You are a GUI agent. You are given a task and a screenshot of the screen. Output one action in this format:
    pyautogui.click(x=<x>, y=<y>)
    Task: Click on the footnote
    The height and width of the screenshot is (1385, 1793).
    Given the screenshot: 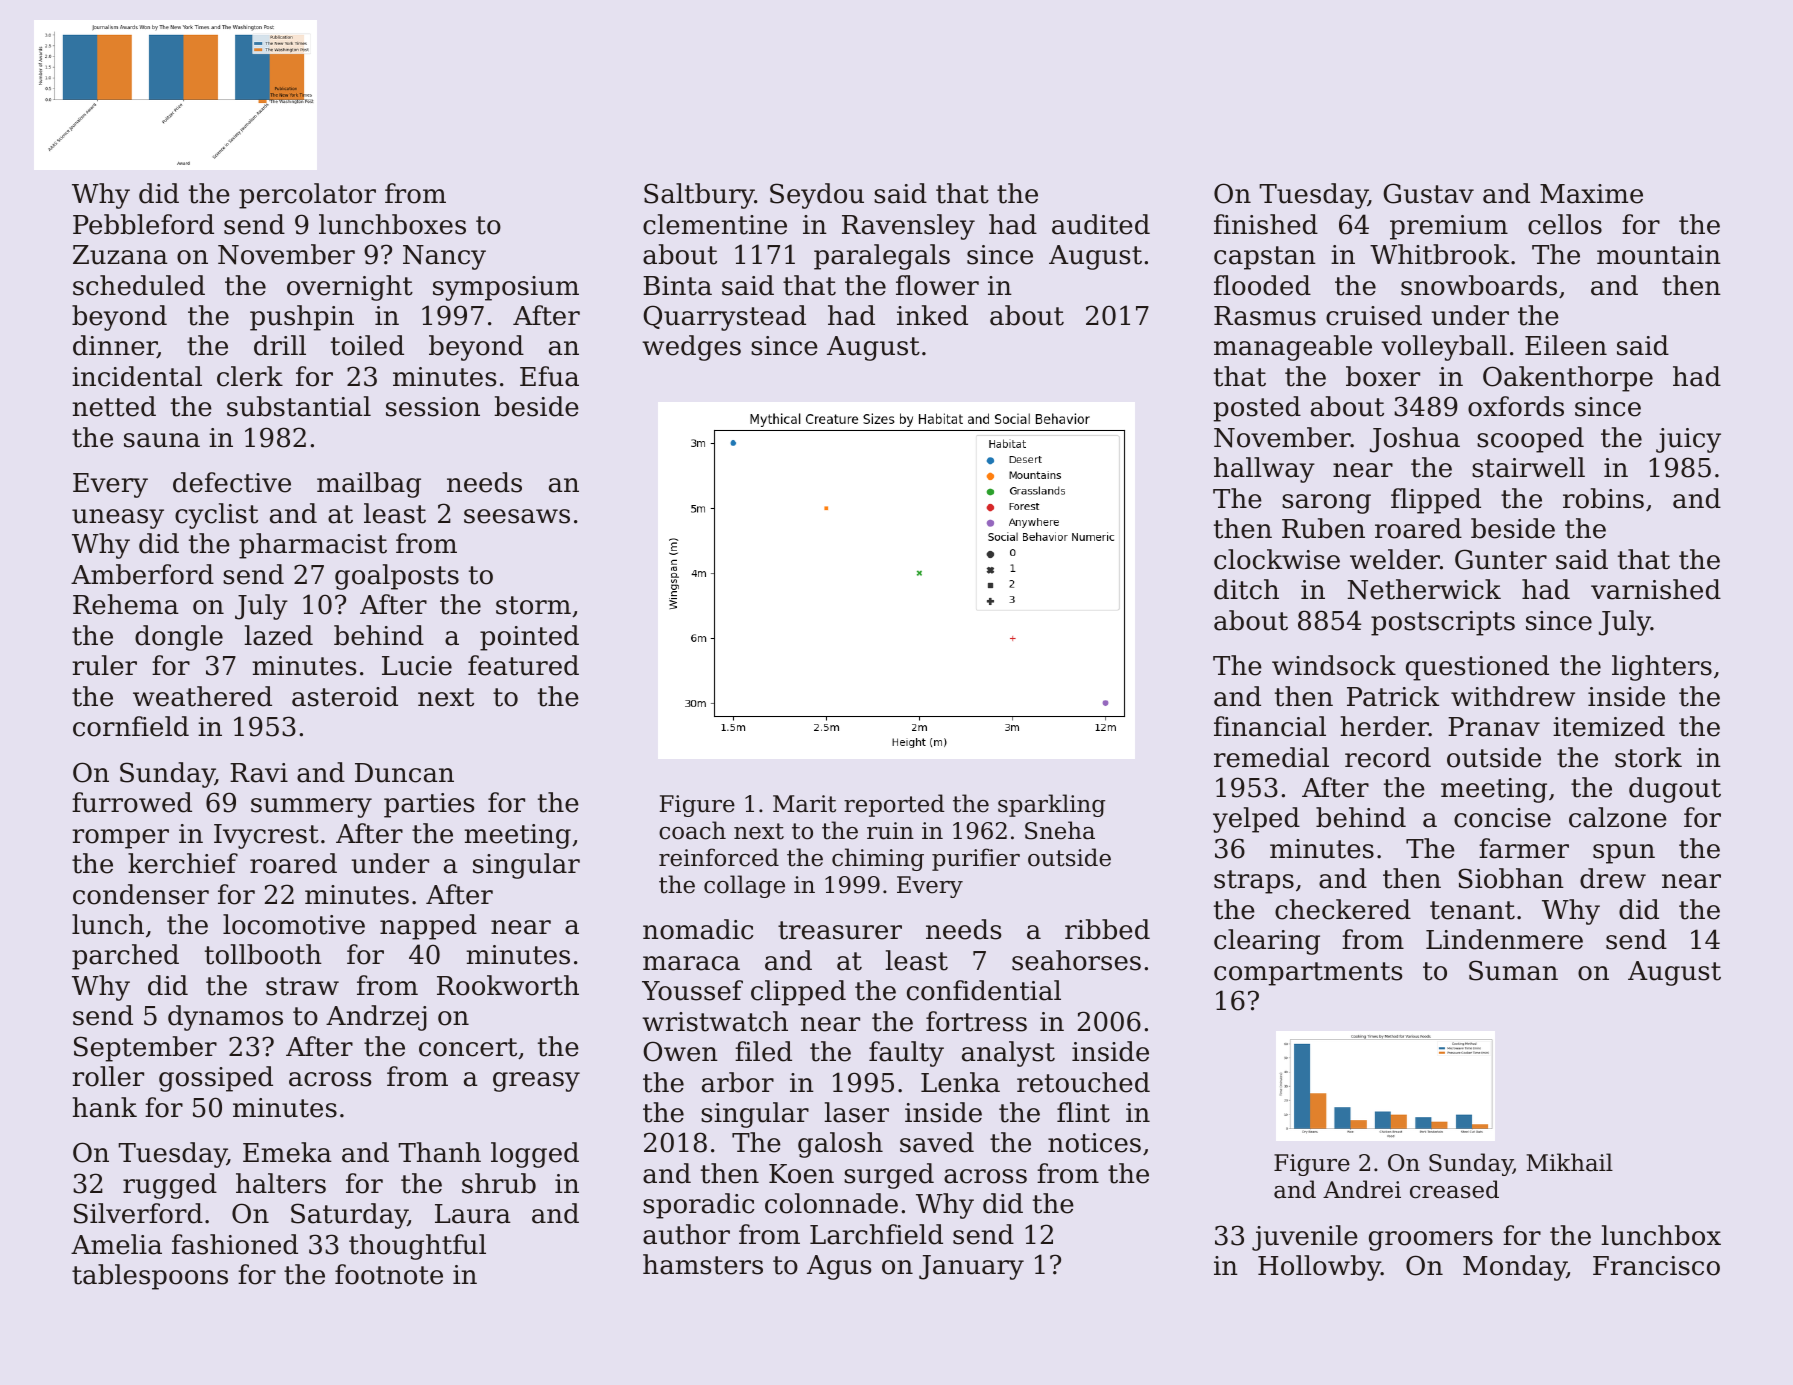 What is the action you would take?
    pyautogui.click(x=389, y=1274)
